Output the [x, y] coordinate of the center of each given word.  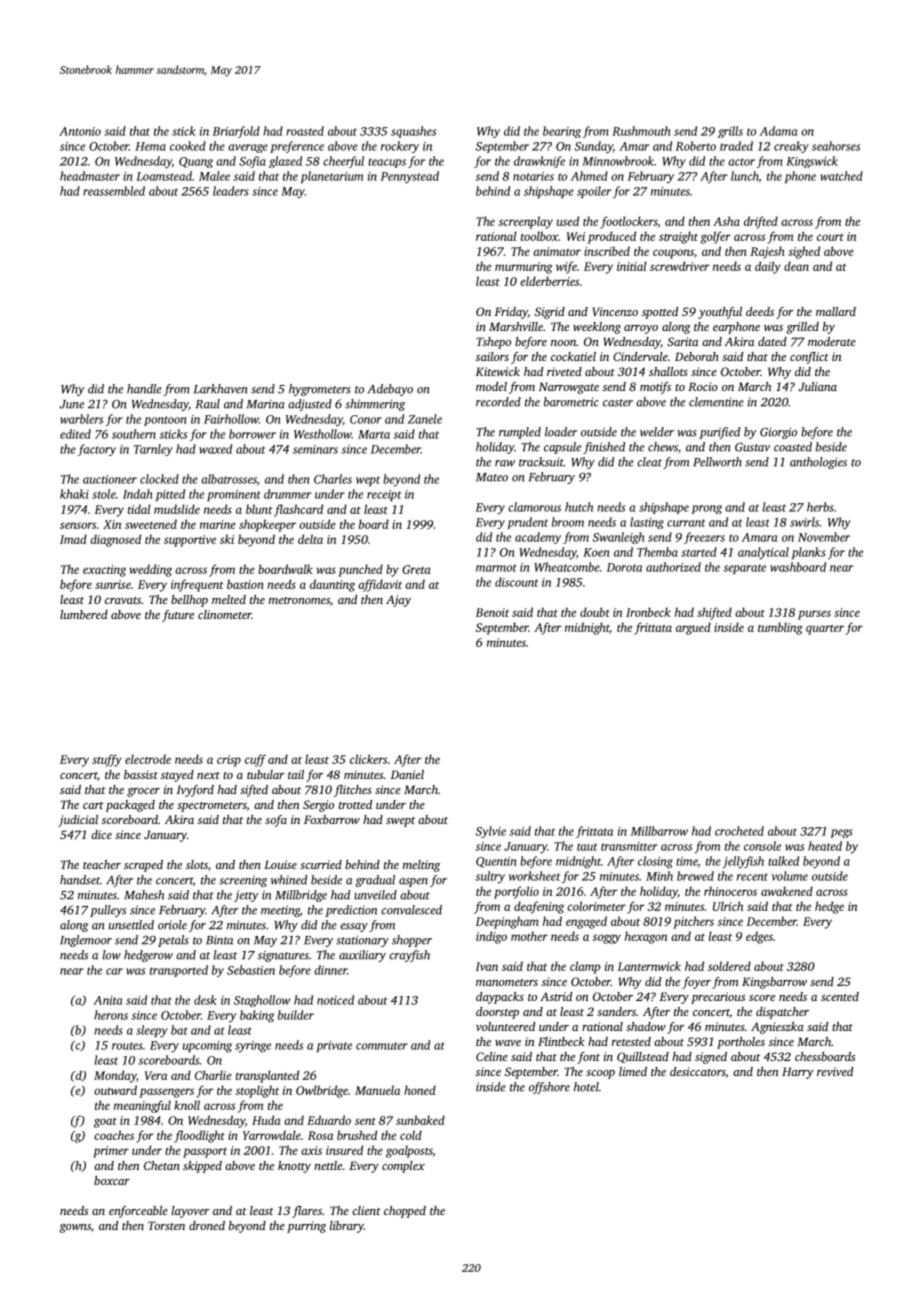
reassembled [114, 191]
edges [759, 937]
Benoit [492, 612]
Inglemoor [86, 941]
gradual [375, 881]
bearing [562, 132]
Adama [778, 131]
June [72, 404]
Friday [511, 313]
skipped [202, 1167]
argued [693, 628]
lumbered [84, 614]
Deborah [697, 356]
